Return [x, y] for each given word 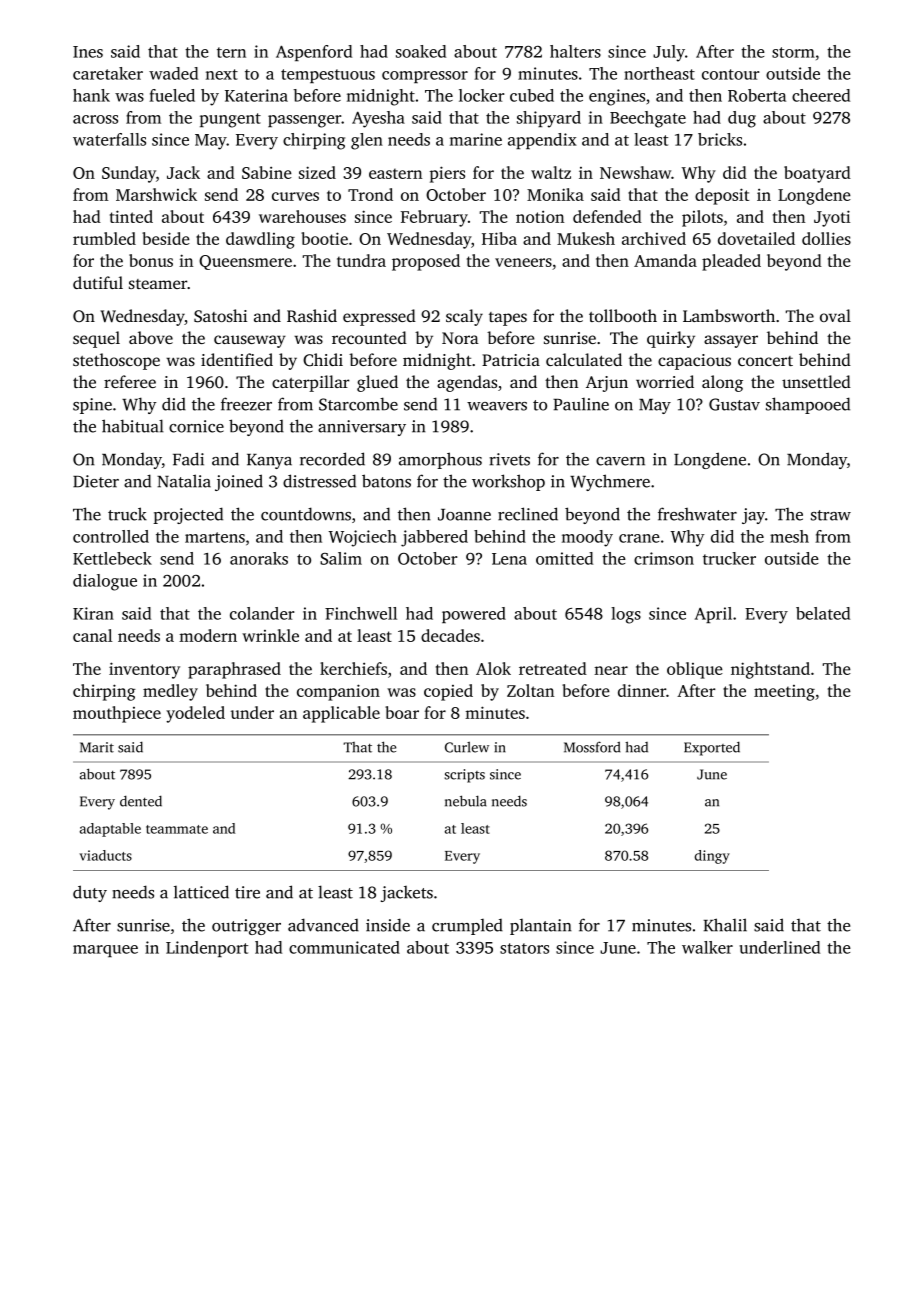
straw [831, 515]
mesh [789, 536]
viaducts [105, 855]
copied [448, 692]
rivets [509, 459]
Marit [97, 747]
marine [476, 139]
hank [91, 95]
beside [166, 238]
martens [215, 537]
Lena [509, 559]
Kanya [269, 461]
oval [835, 315]
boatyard [817, 174]
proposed [426, 262]
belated [823, 613]
